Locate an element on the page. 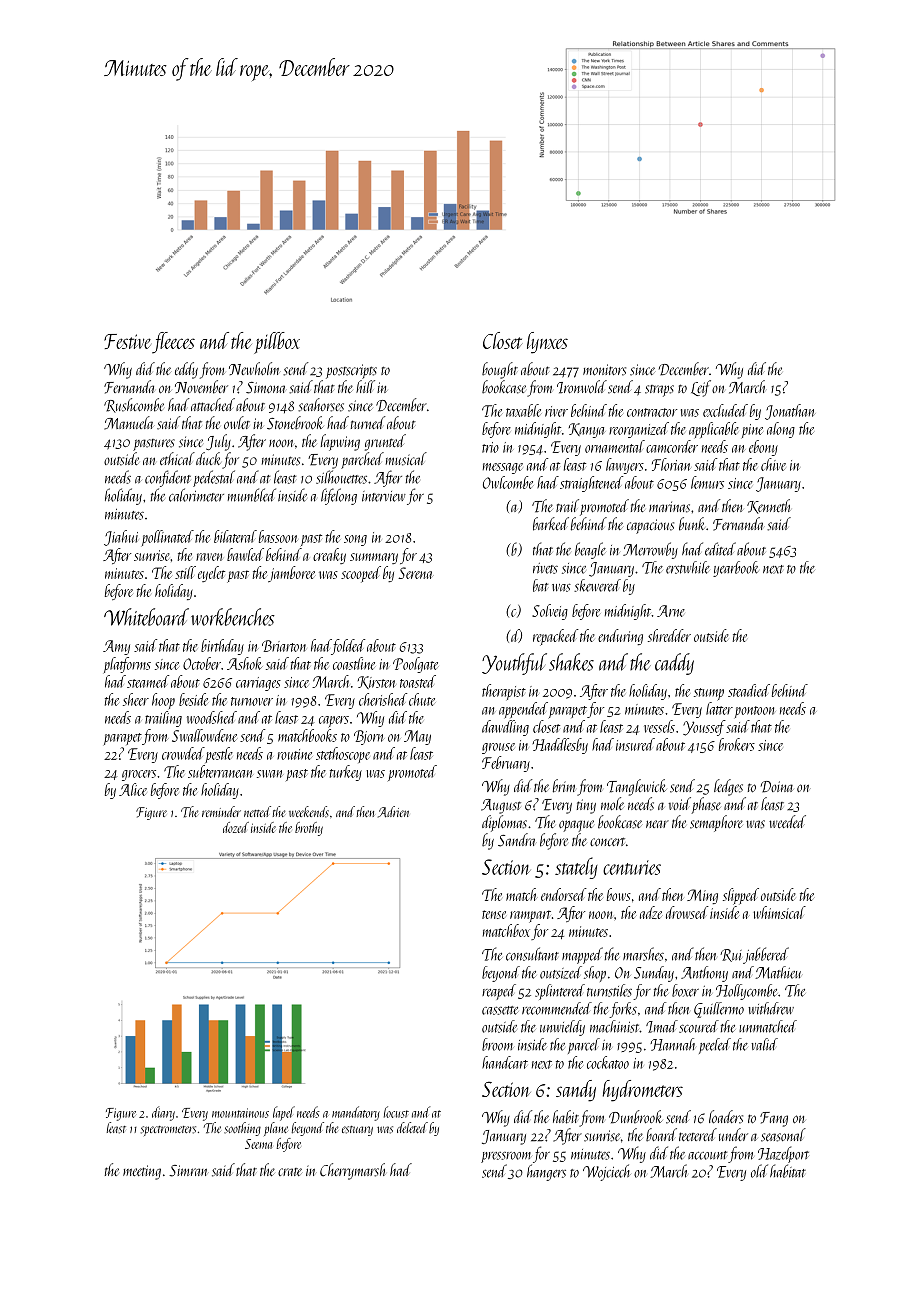 The width and height of the document is (924, 1308). scooped is located at coordinates (361, 574).
